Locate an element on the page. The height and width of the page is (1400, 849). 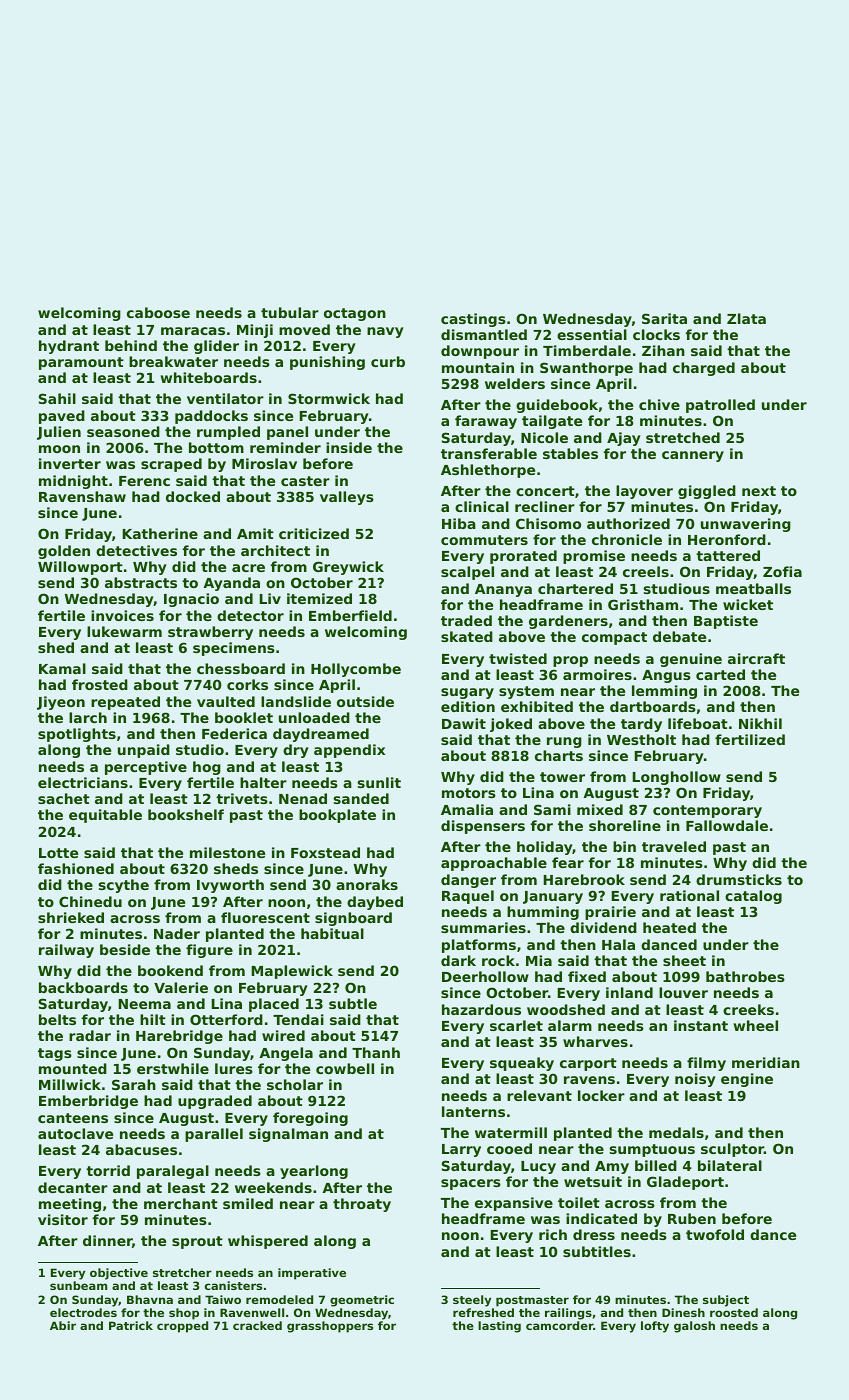
lanterns is located at coordinates (473, 1111).
